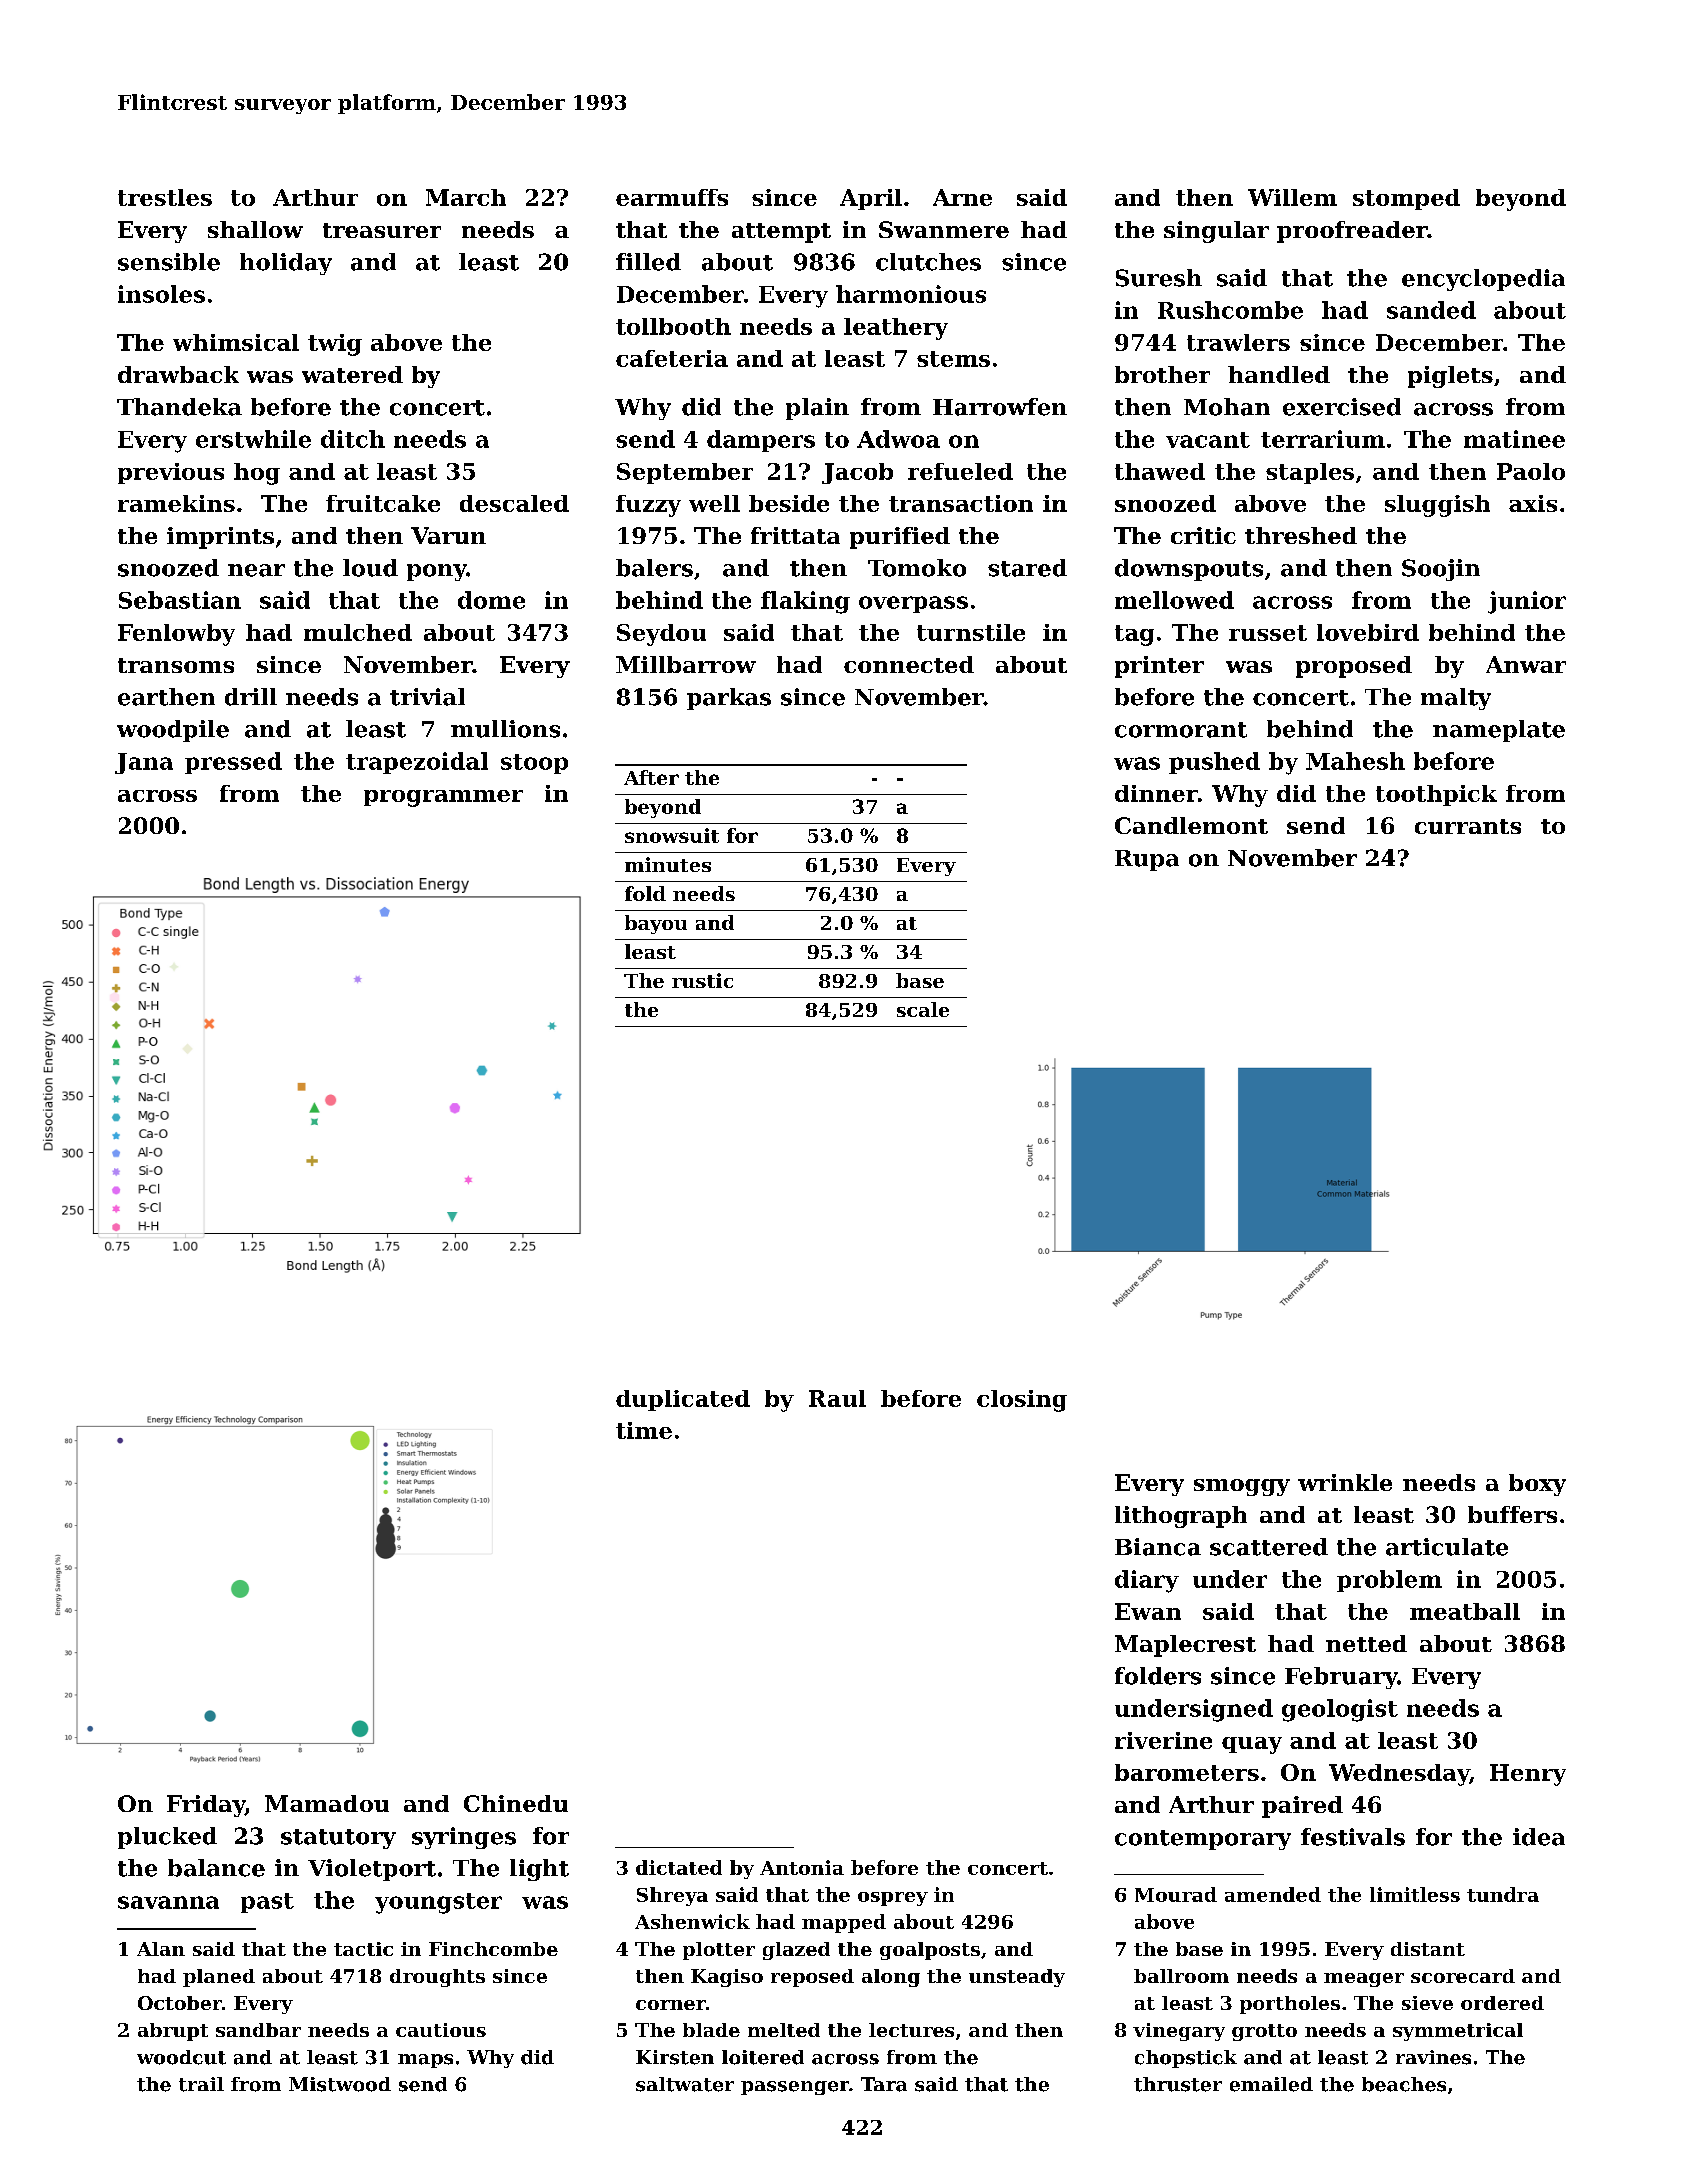 The image size is (1683, 2178). What do you see at coordinates (683, 1400) in the page?
I see `duplicated` at bounding box center [683, 1400].
